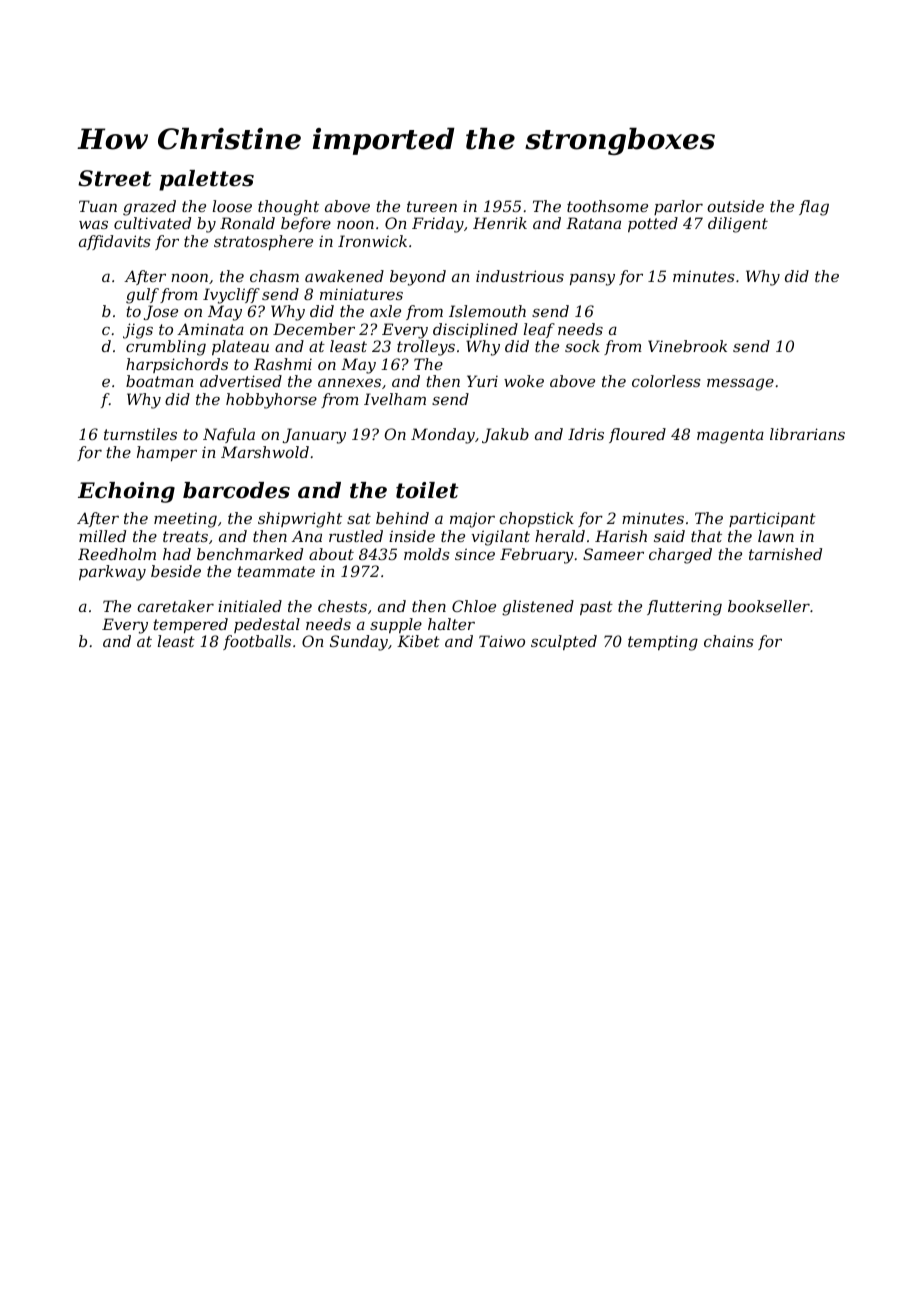  What do you see at coordinates (265, 452) in the screenshot?
I see `Marshwold` at bounding box center [265, 452].
